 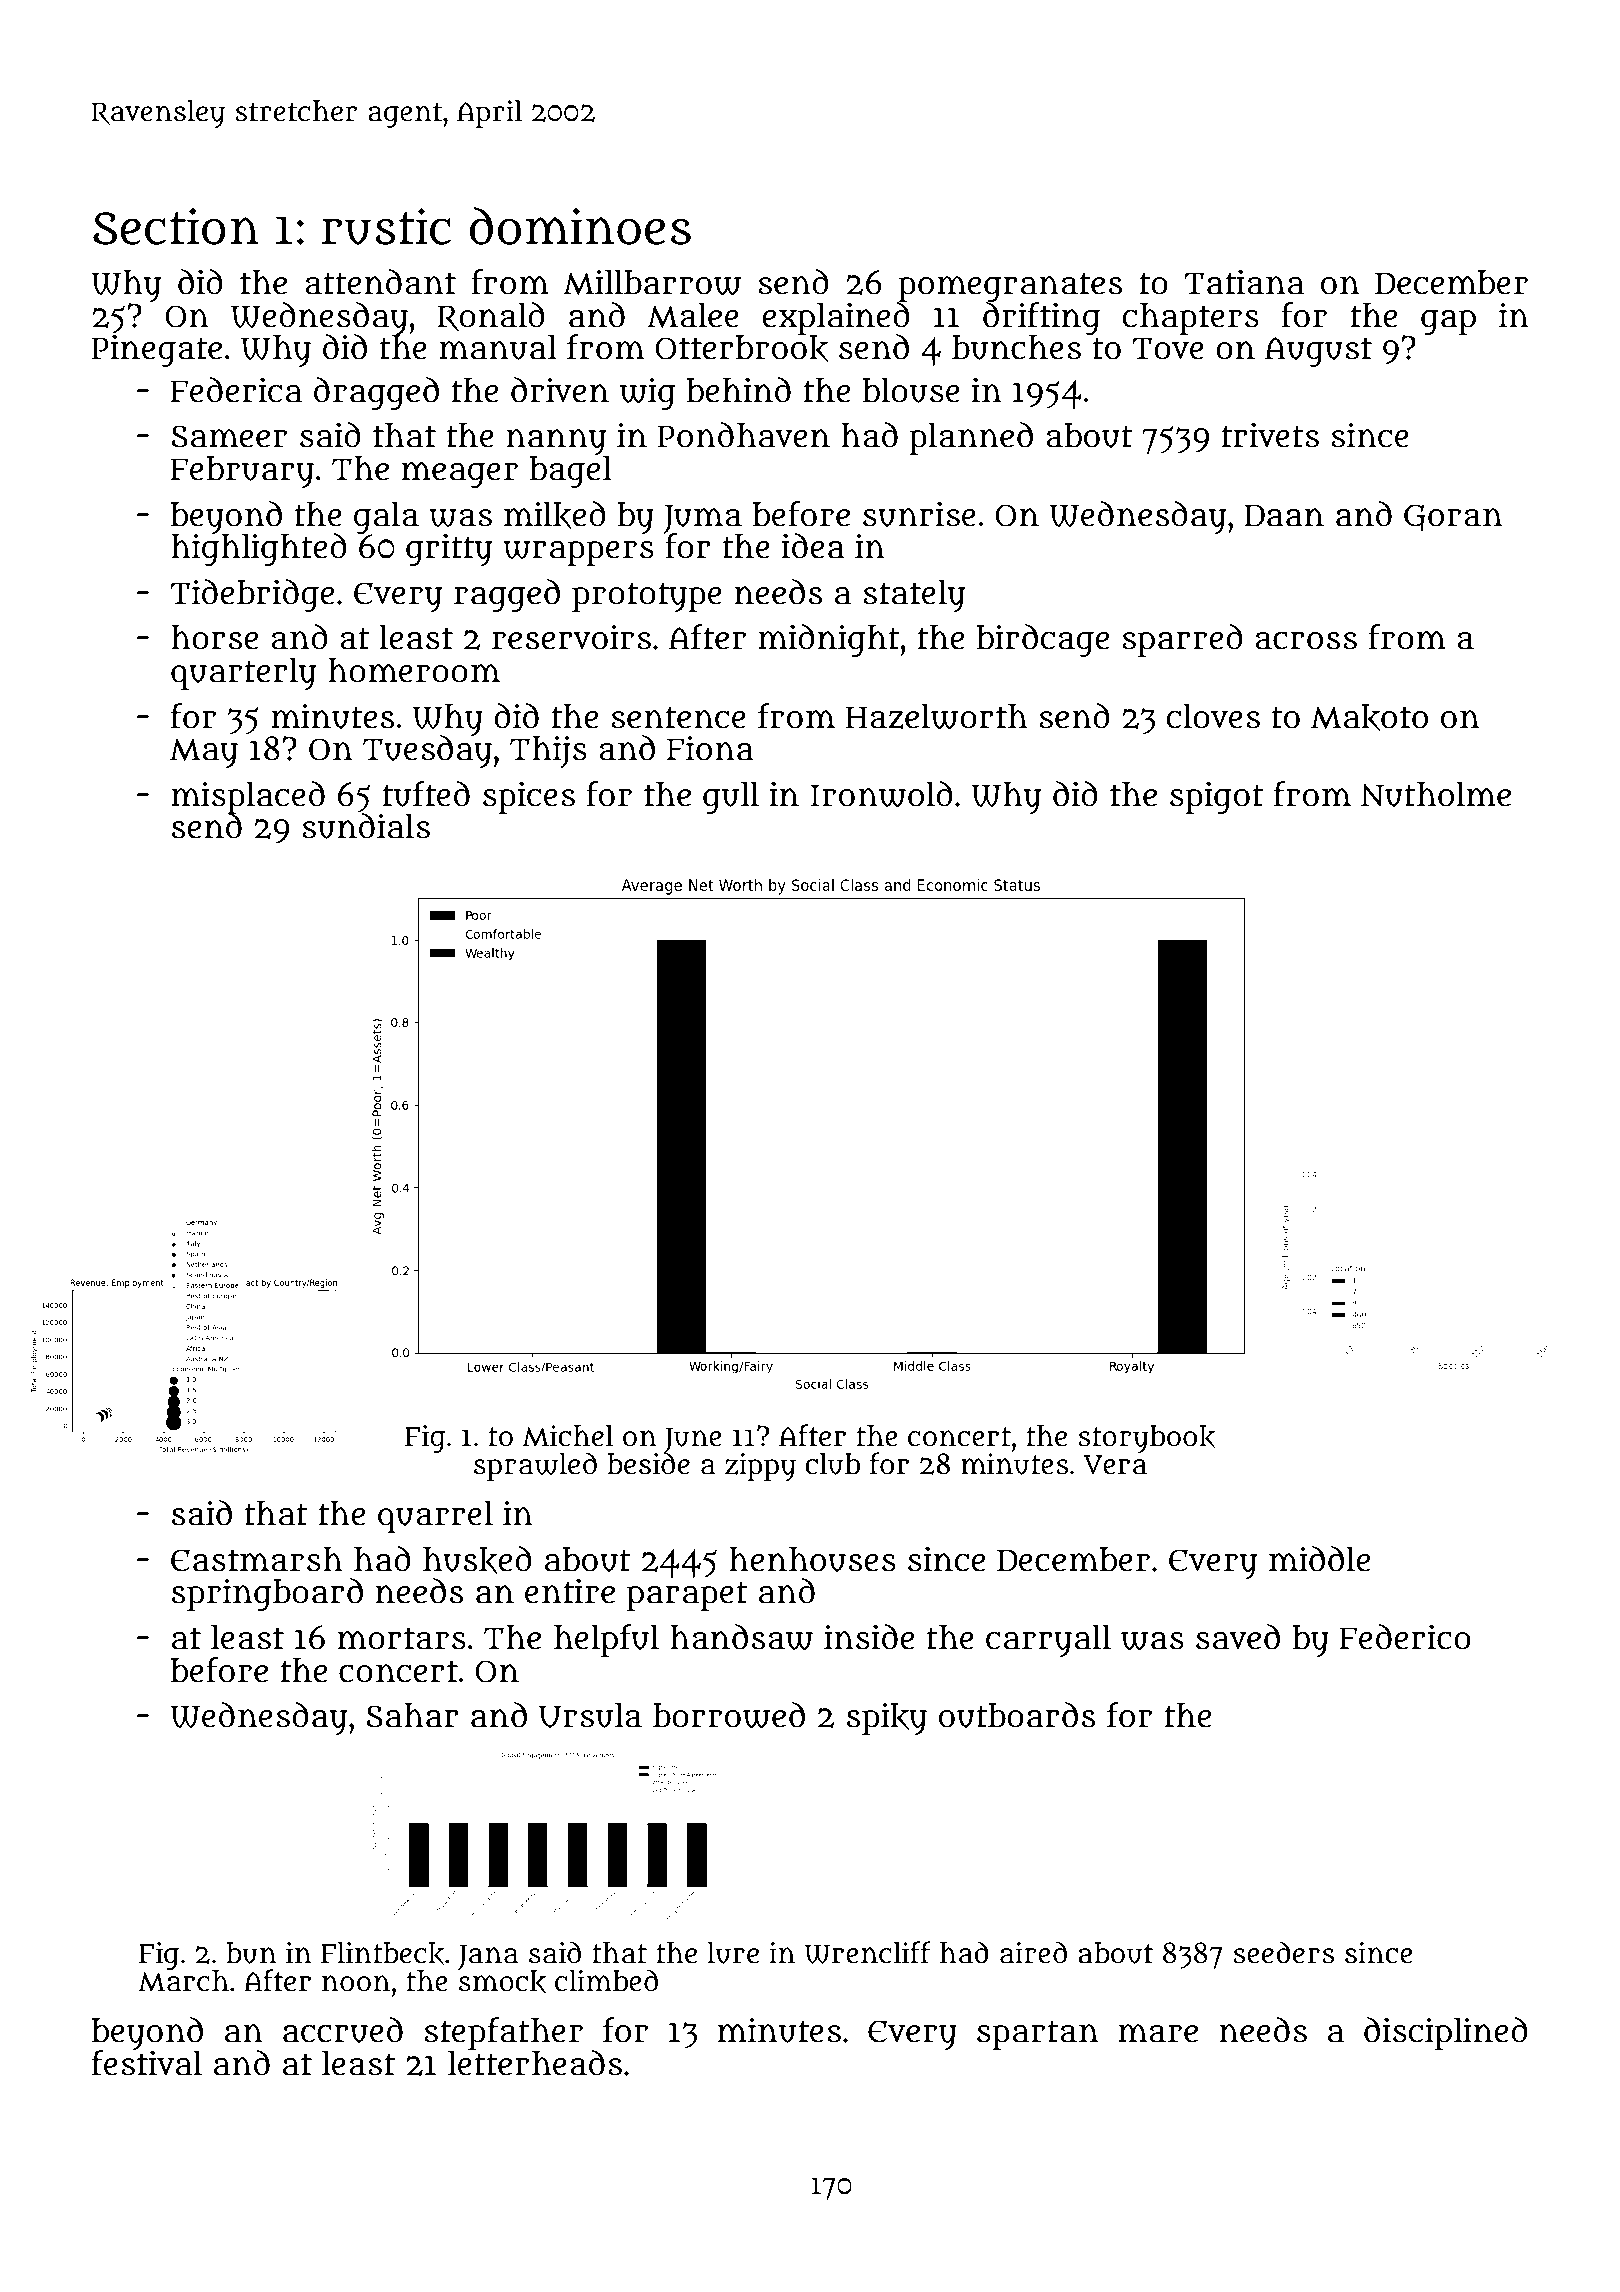 What do you see at coordinates (259, 549) in the image?
I see `highlighted` at bounding box center [259, 549].
